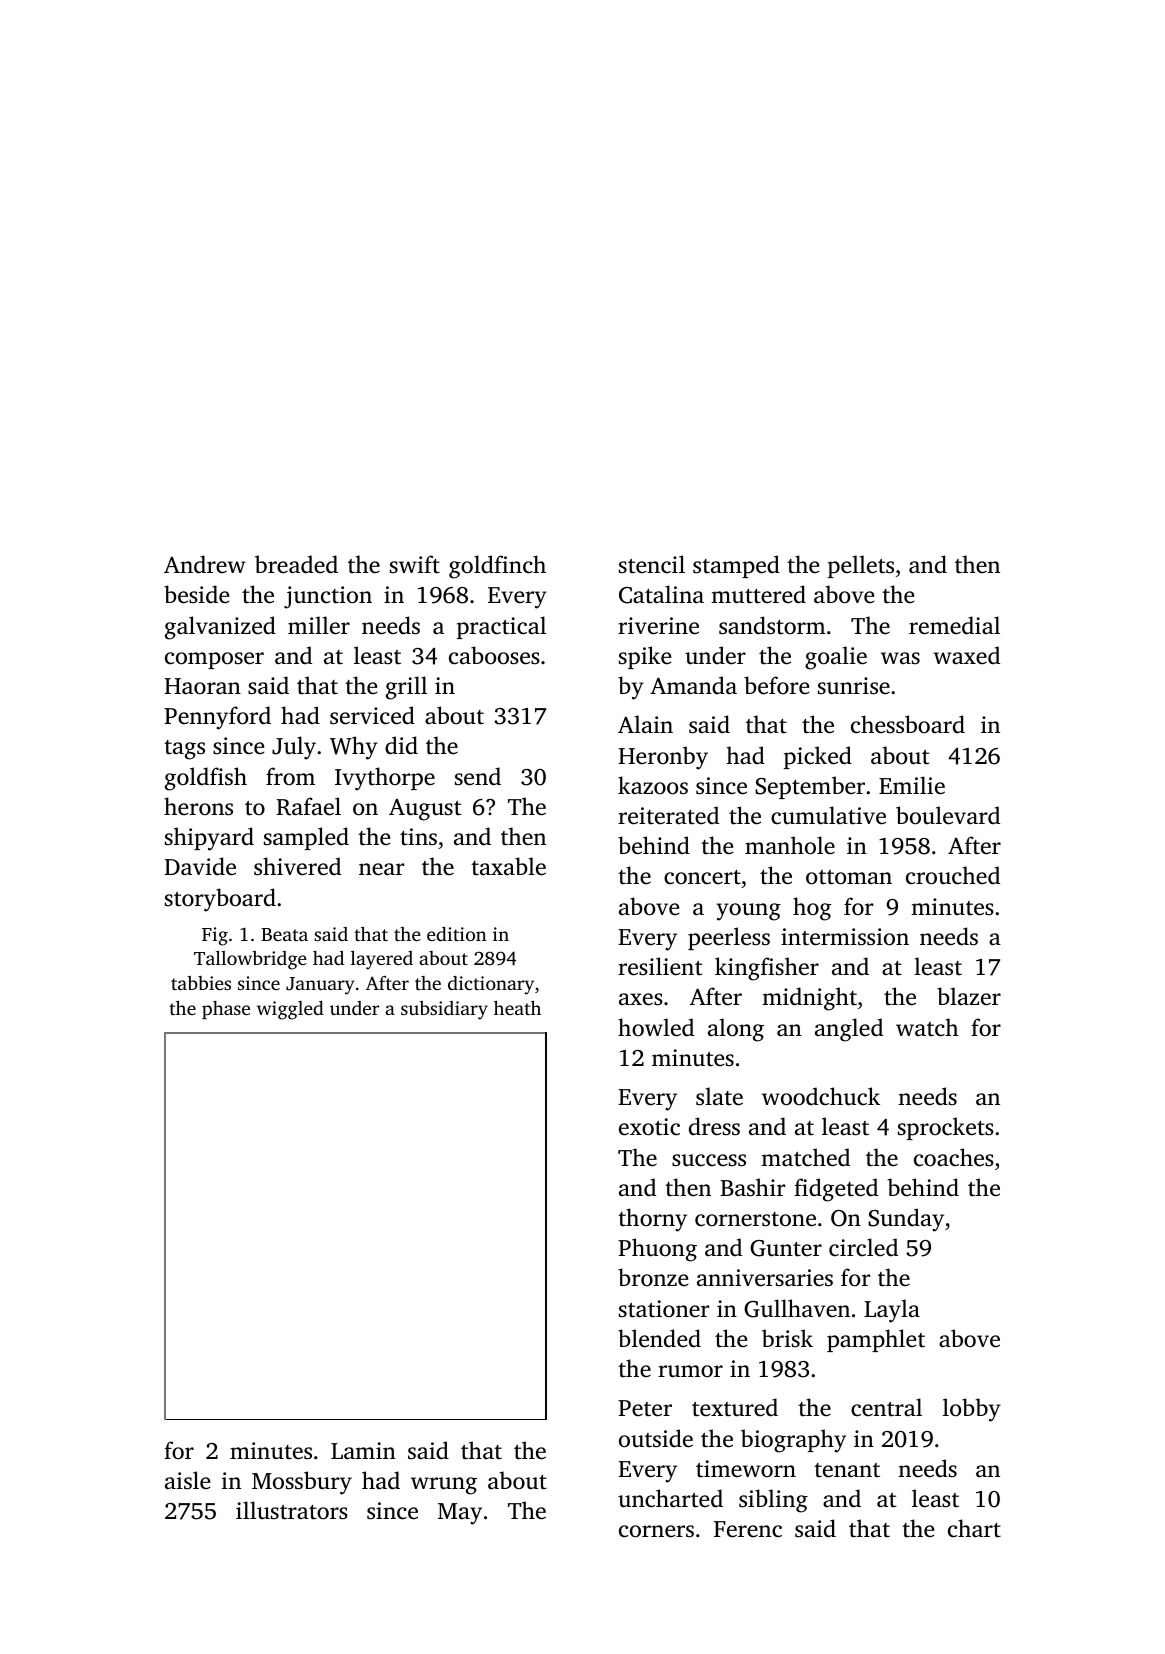 The height and width of the screenshot is (1654, 1165). What do you see at coordinates (645, 657) in the screenshot?
I see `spike` at bounding box center [645, 657].
